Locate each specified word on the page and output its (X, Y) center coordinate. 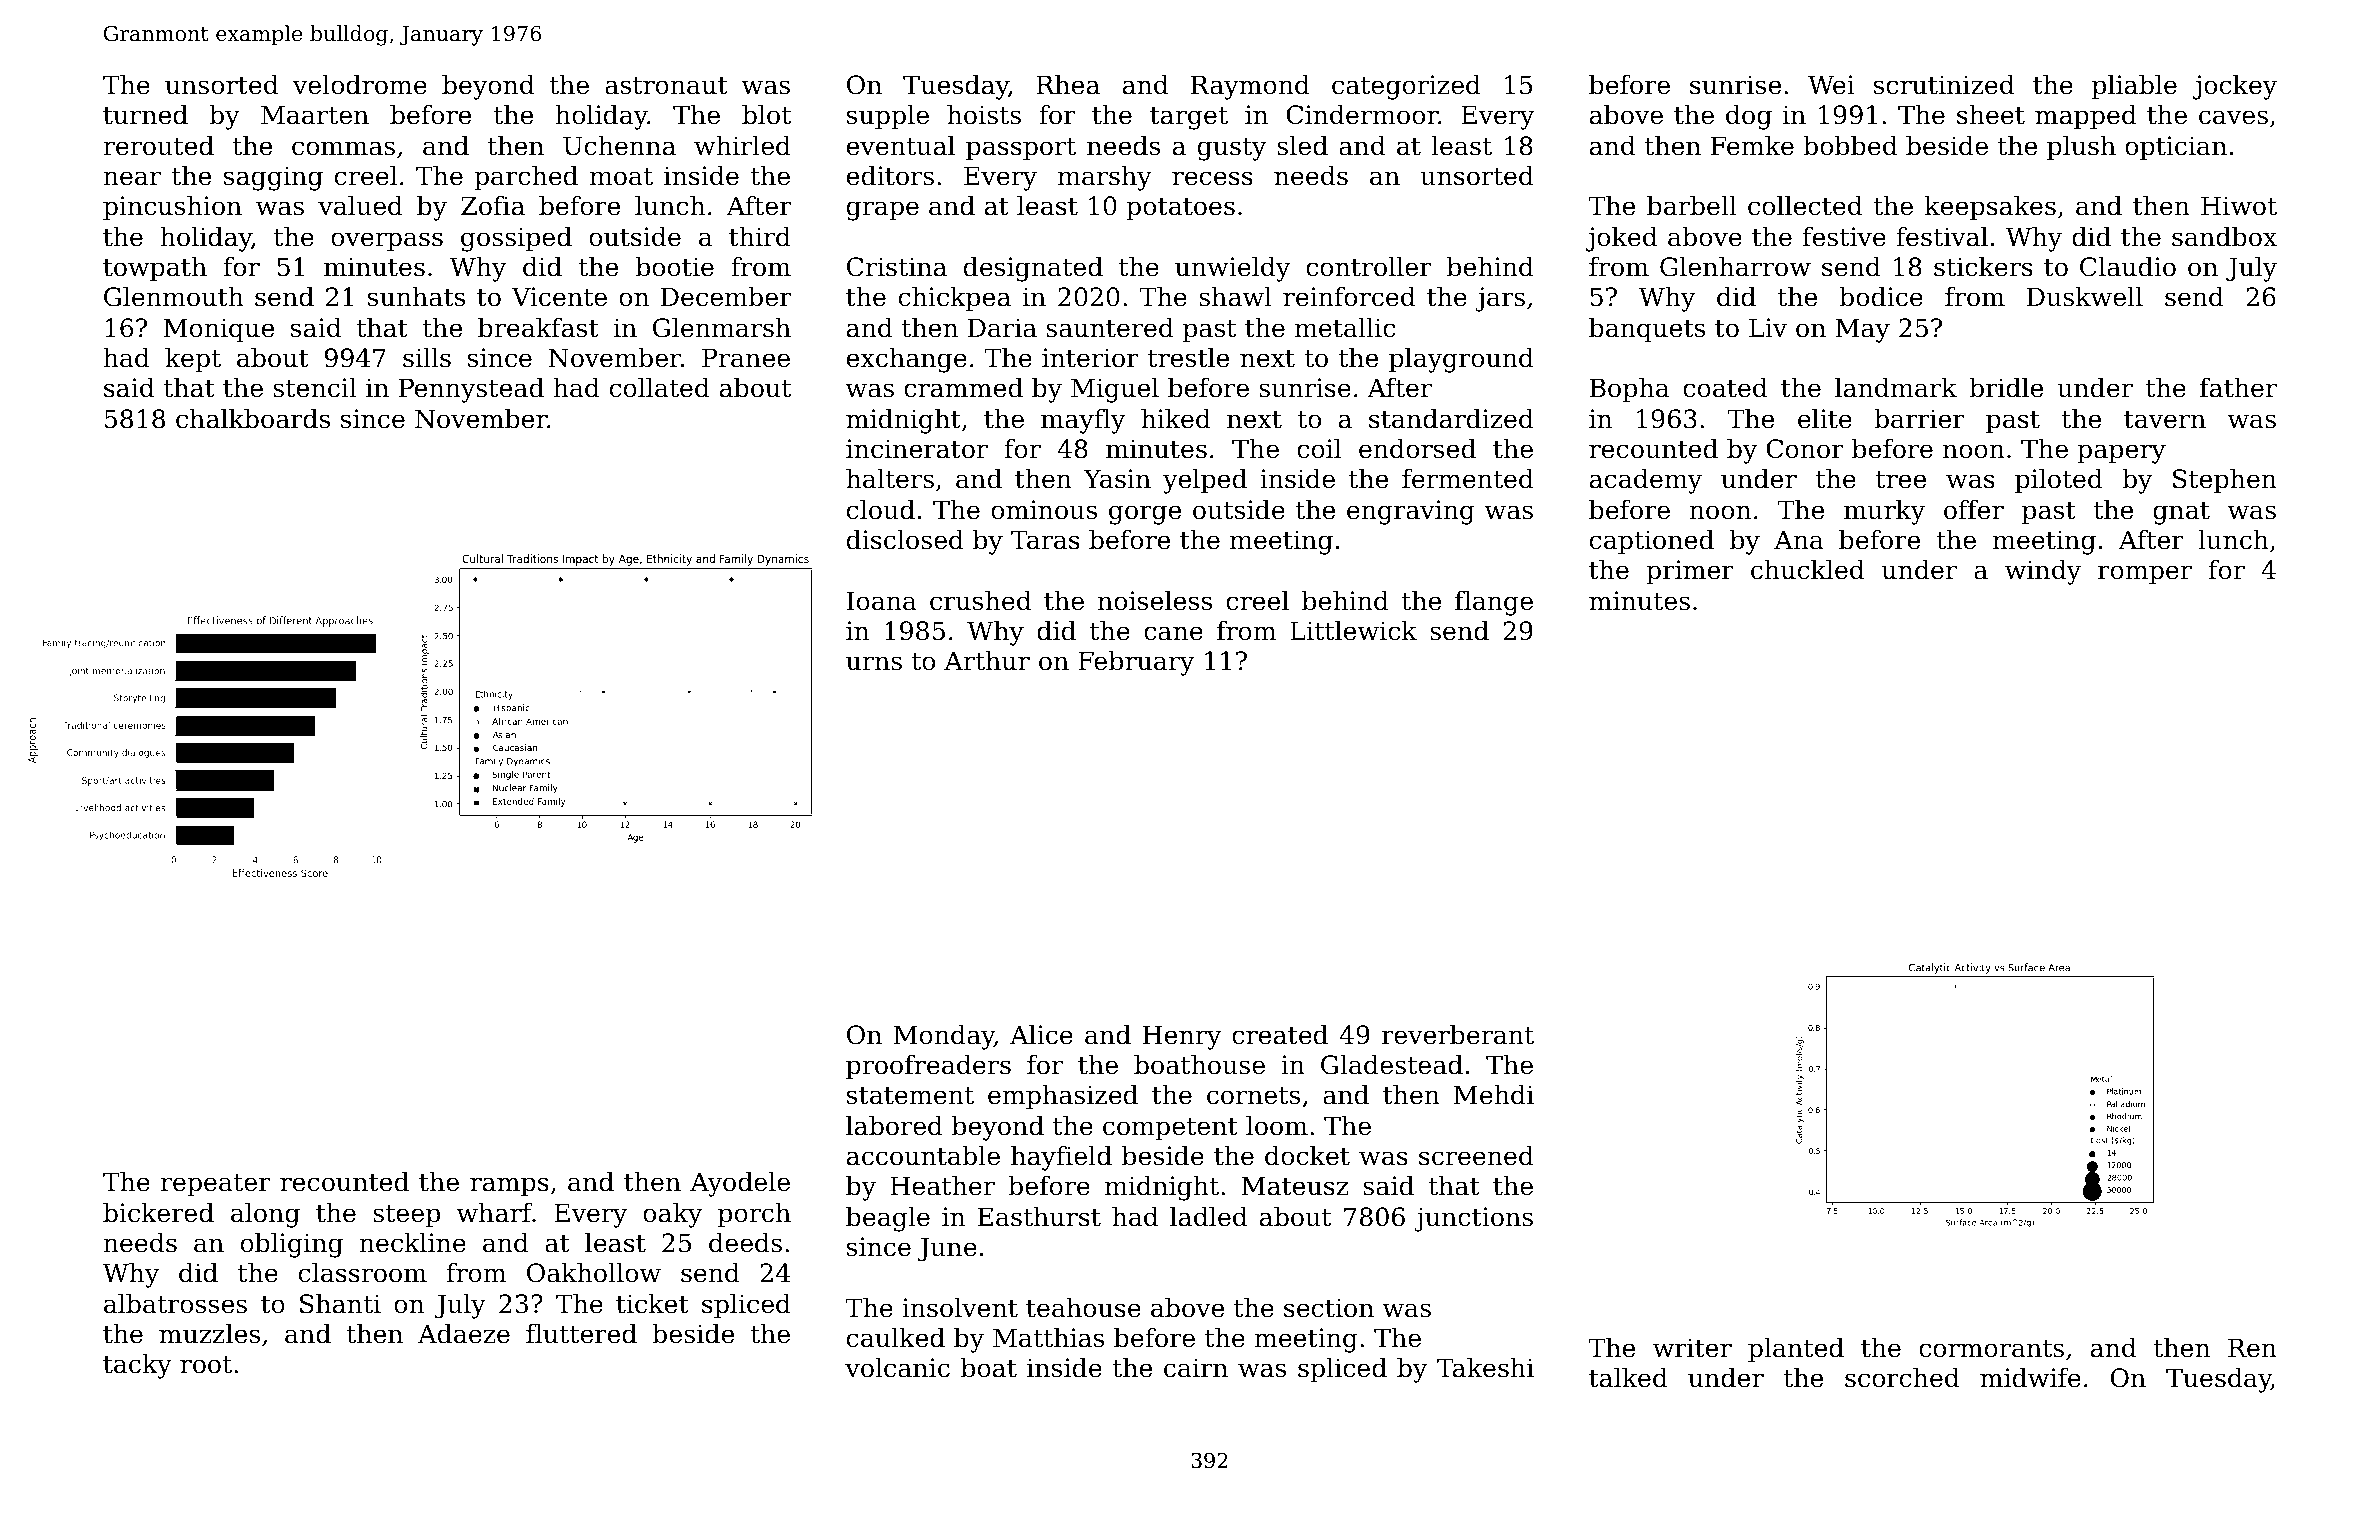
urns (874, 663)
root (206, 1365)
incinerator (917, 449)
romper (2145, 575)
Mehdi (1494, 1095)
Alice (1041, 1035)
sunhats (416, 297)
